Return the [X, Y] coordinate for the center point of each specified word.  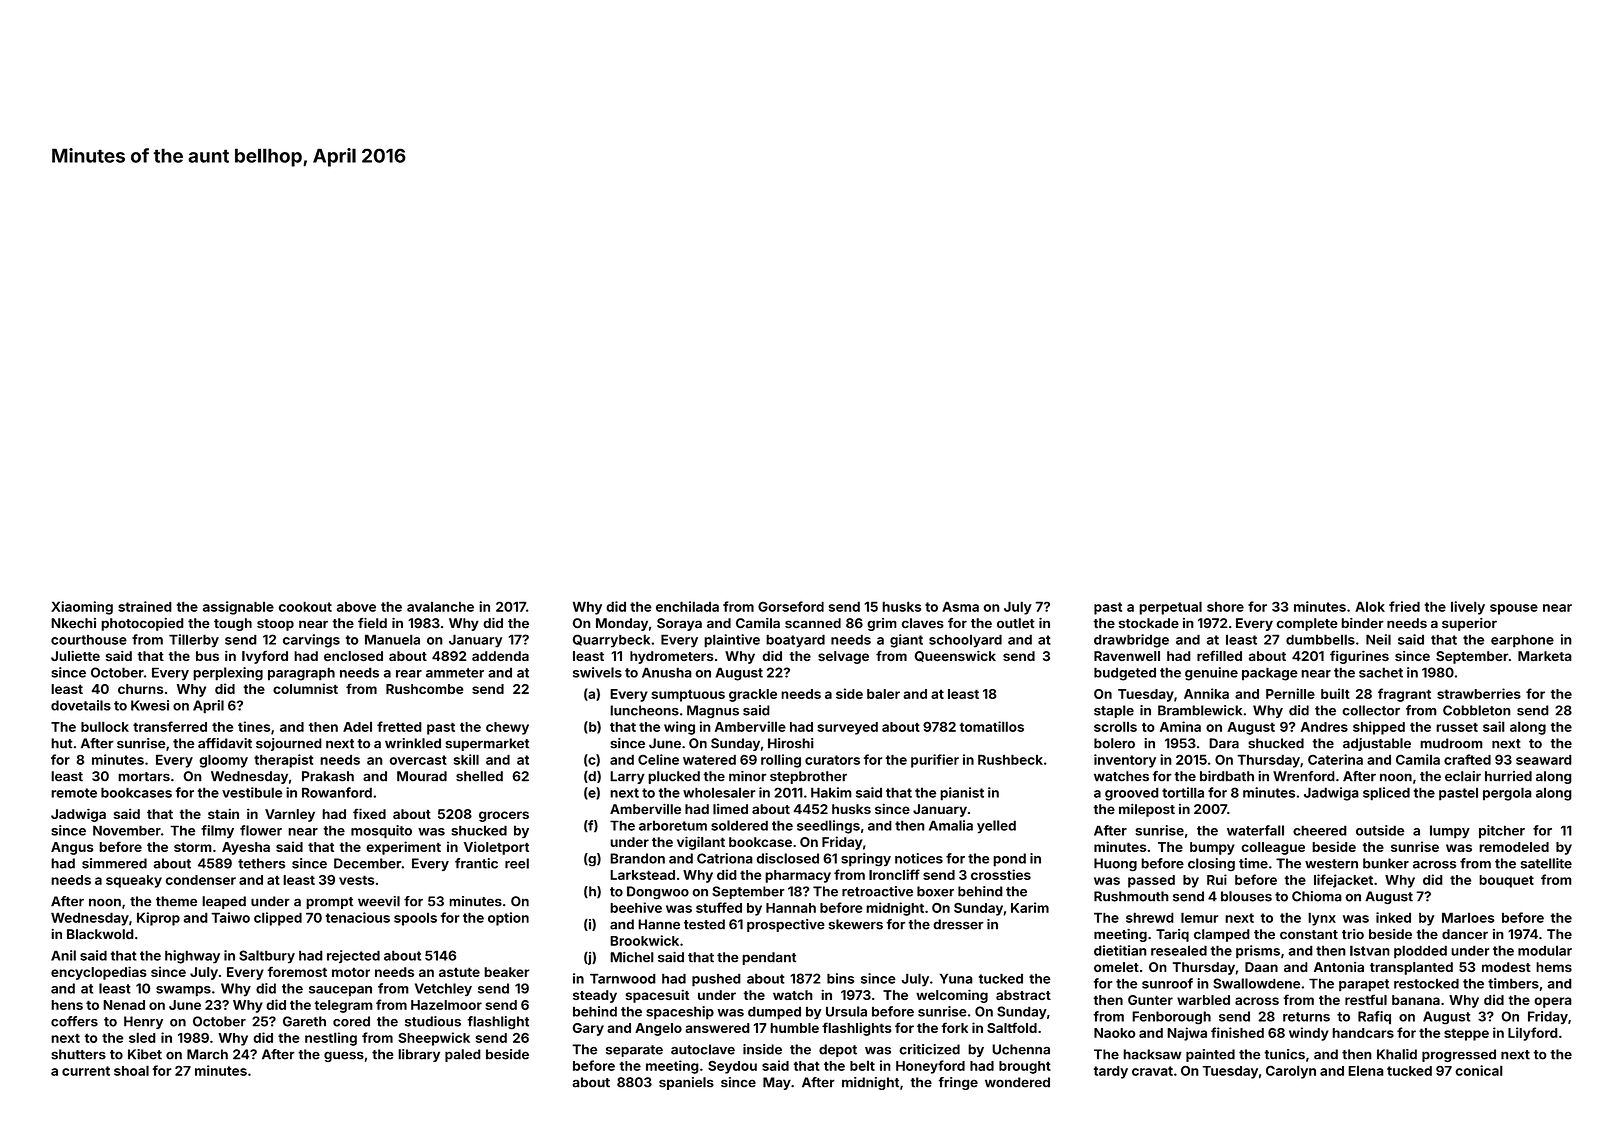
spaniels [686, 1083]
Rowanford [337, 792]
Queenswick [955, 656]
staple [1114, 711]
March [207, 1054]
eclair [1463, 776]
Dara [1224, 743]
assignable [238, 608]
